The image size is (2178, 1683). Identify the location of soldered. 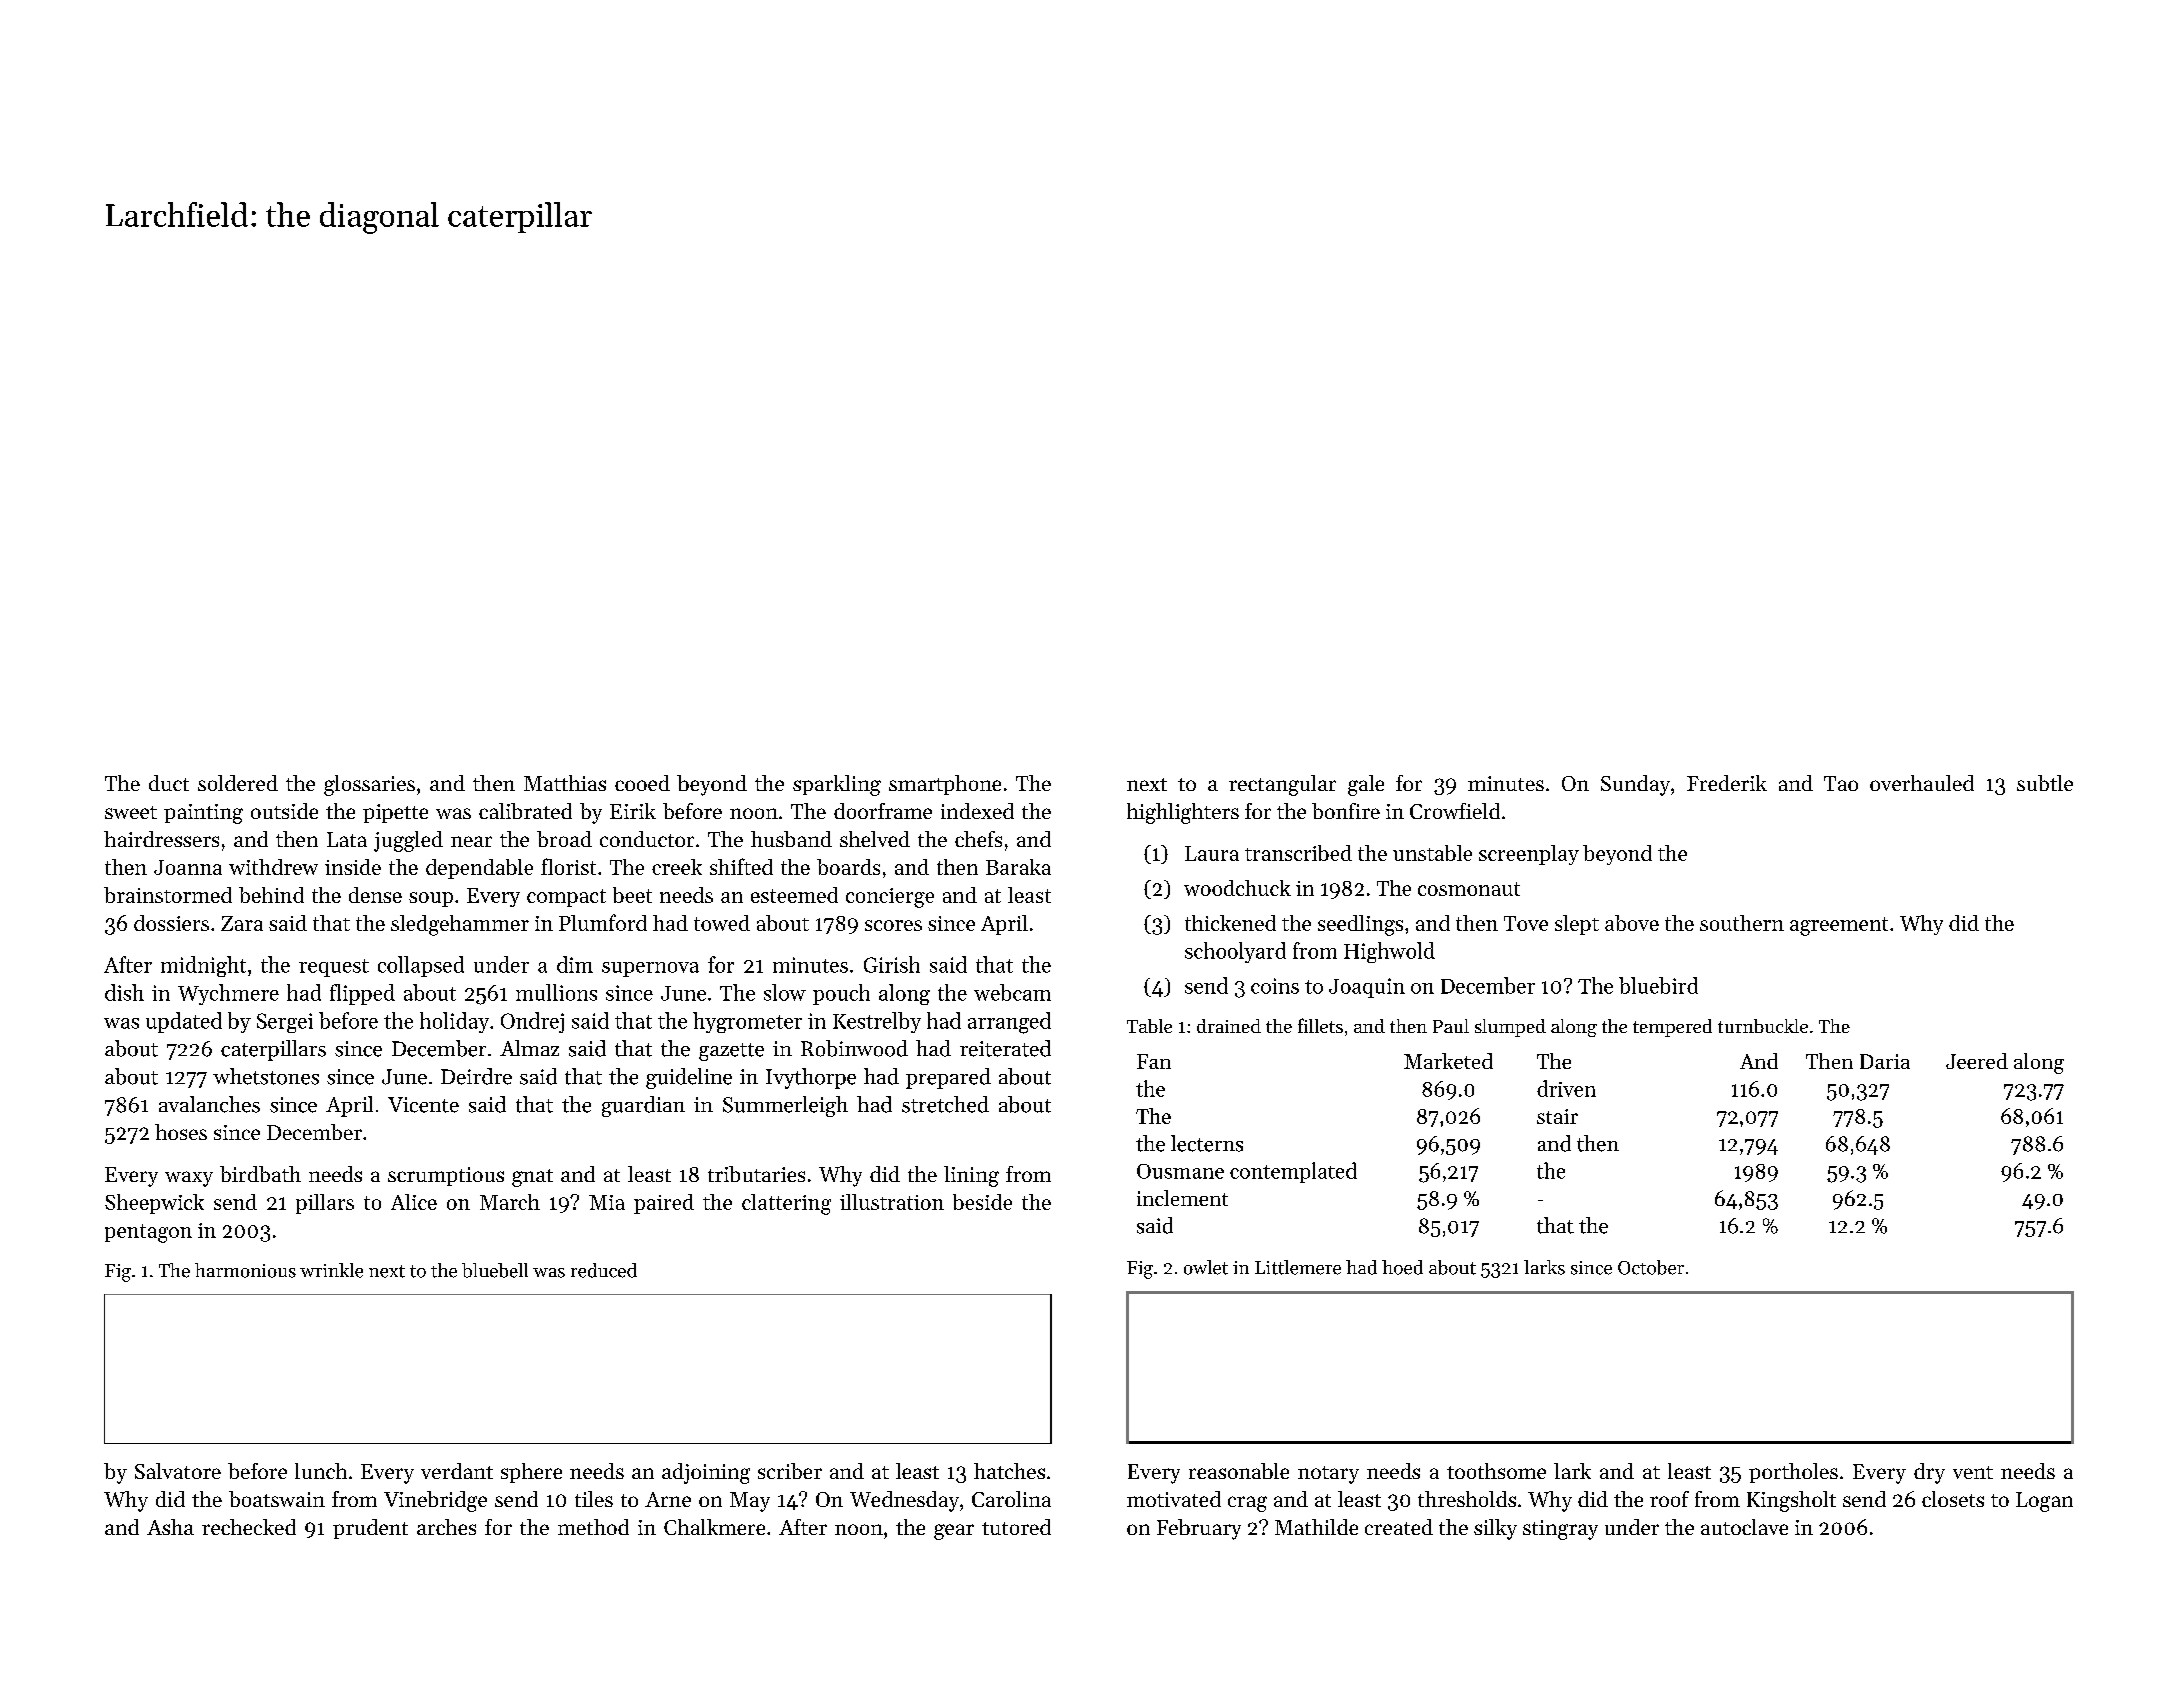
(238, 783).
